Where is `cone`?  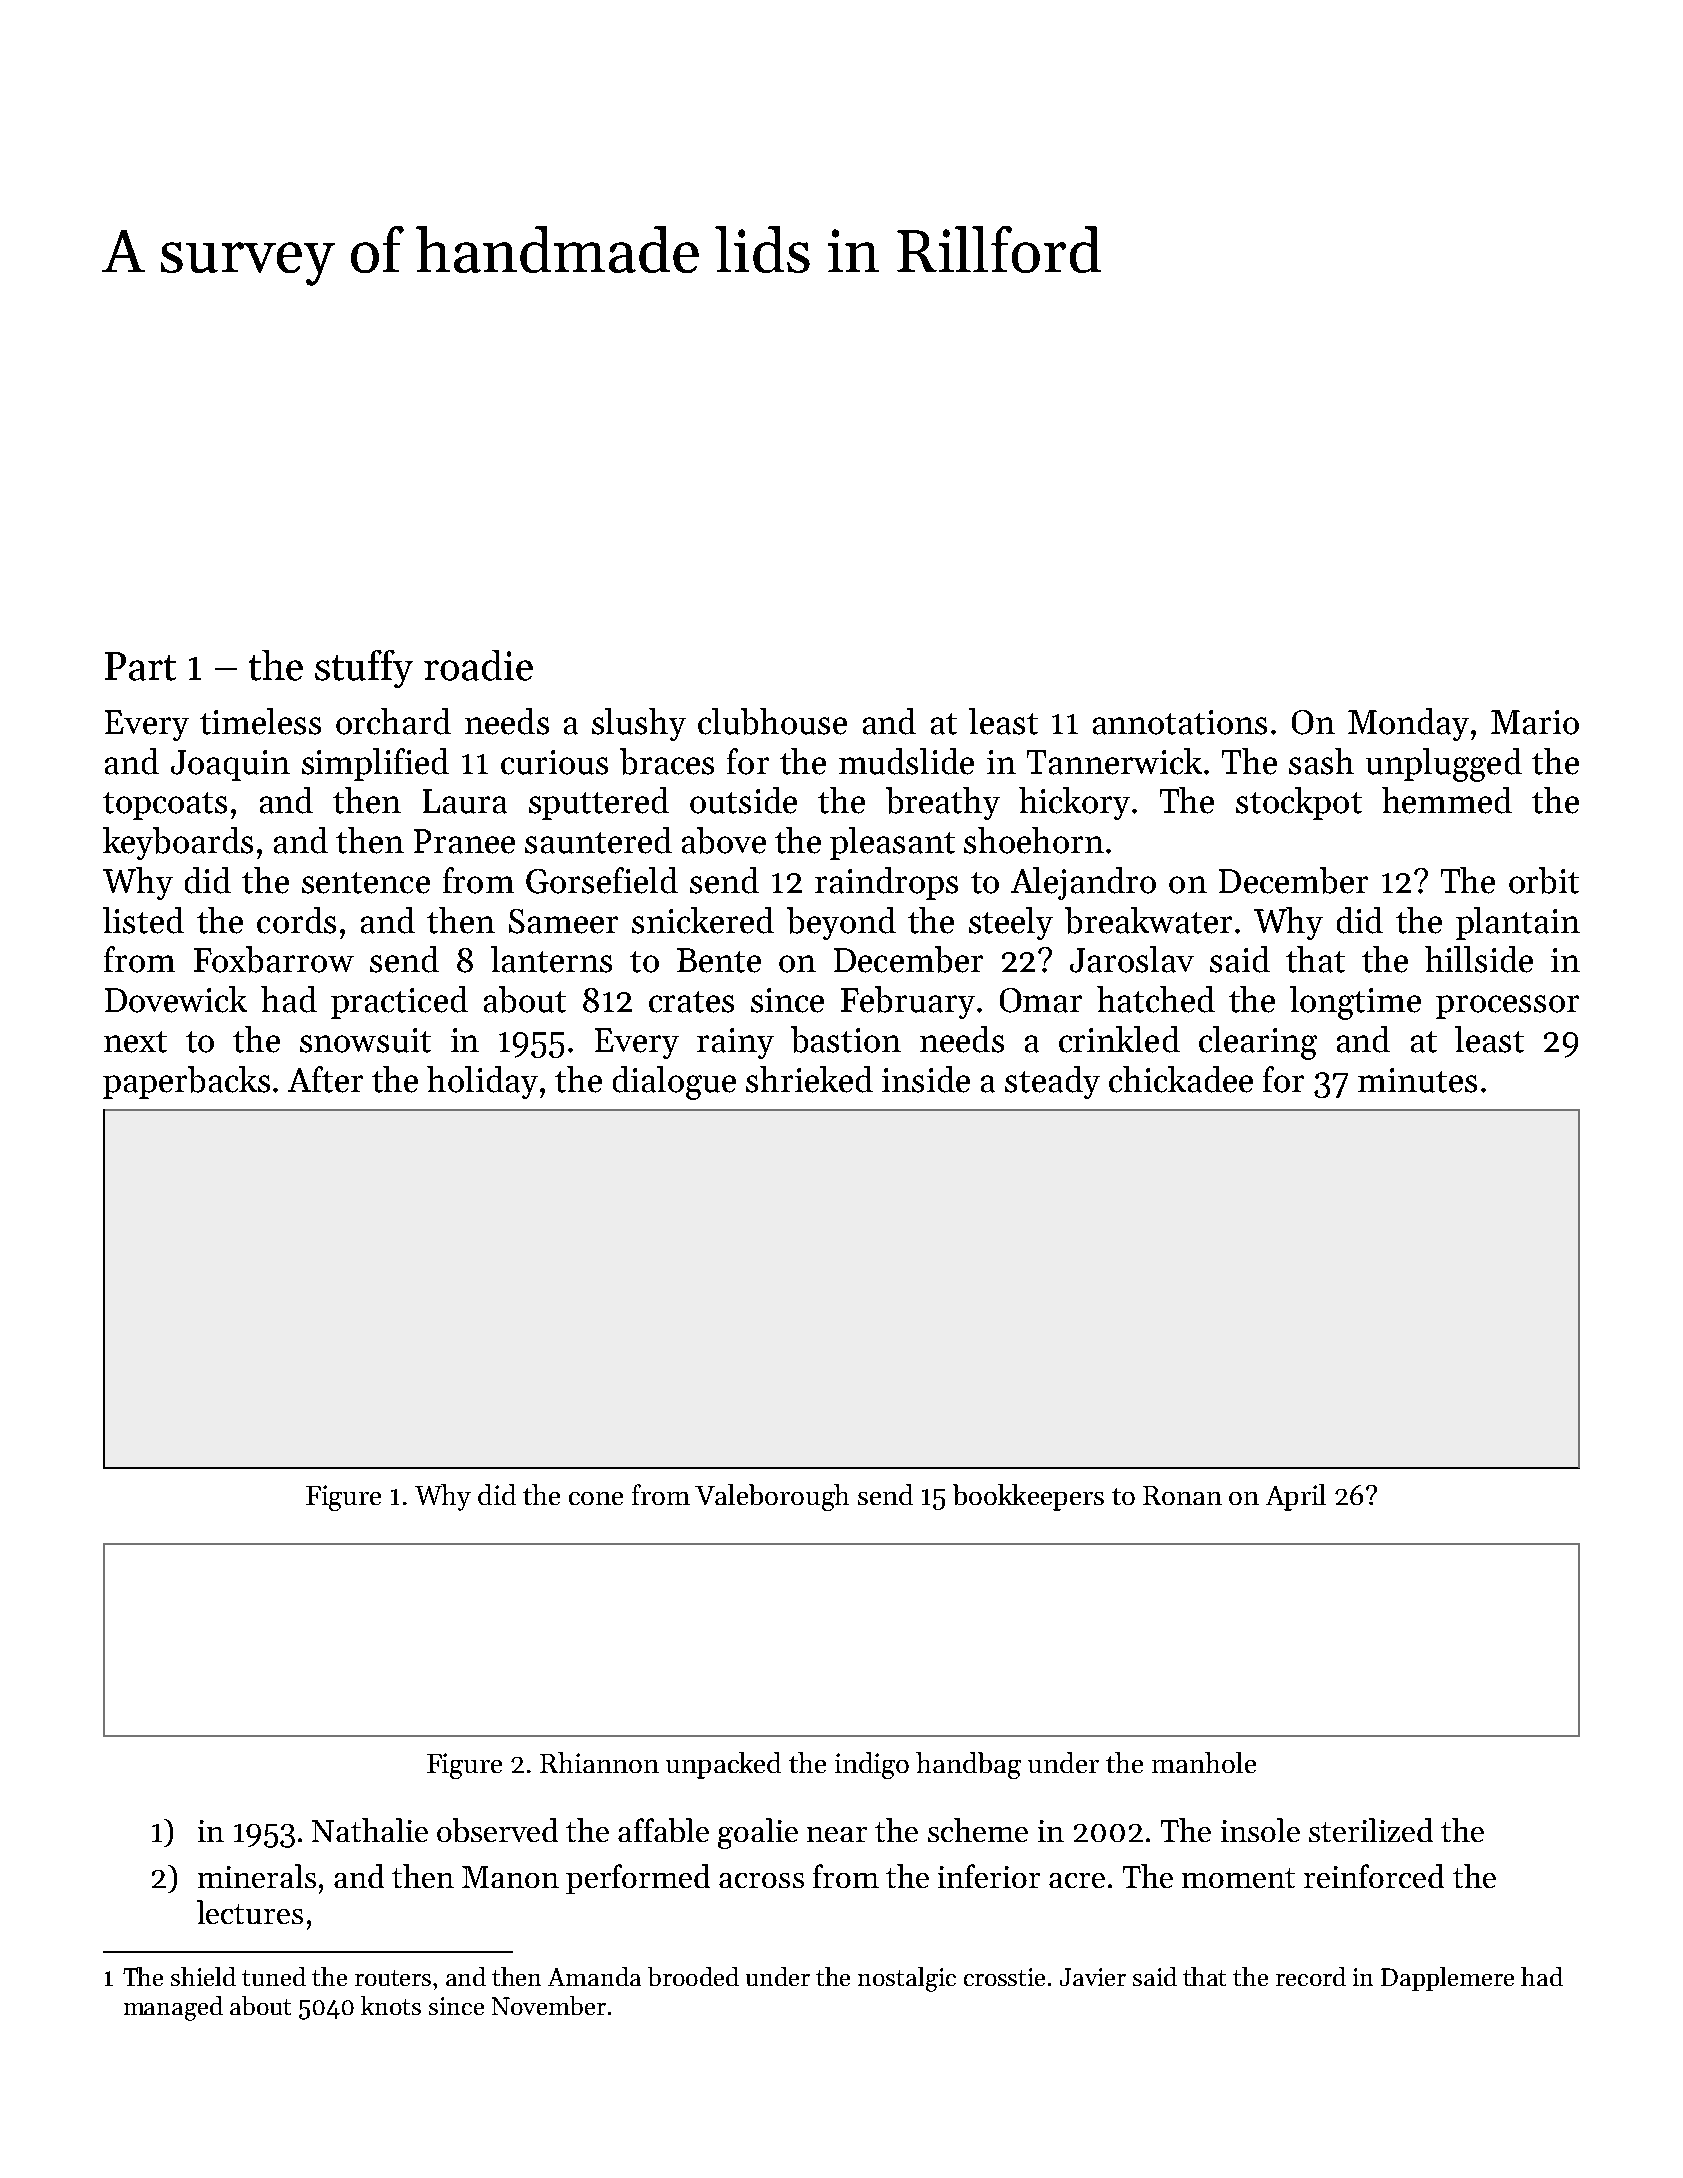 cone is located at coordinates (596, 1498).
